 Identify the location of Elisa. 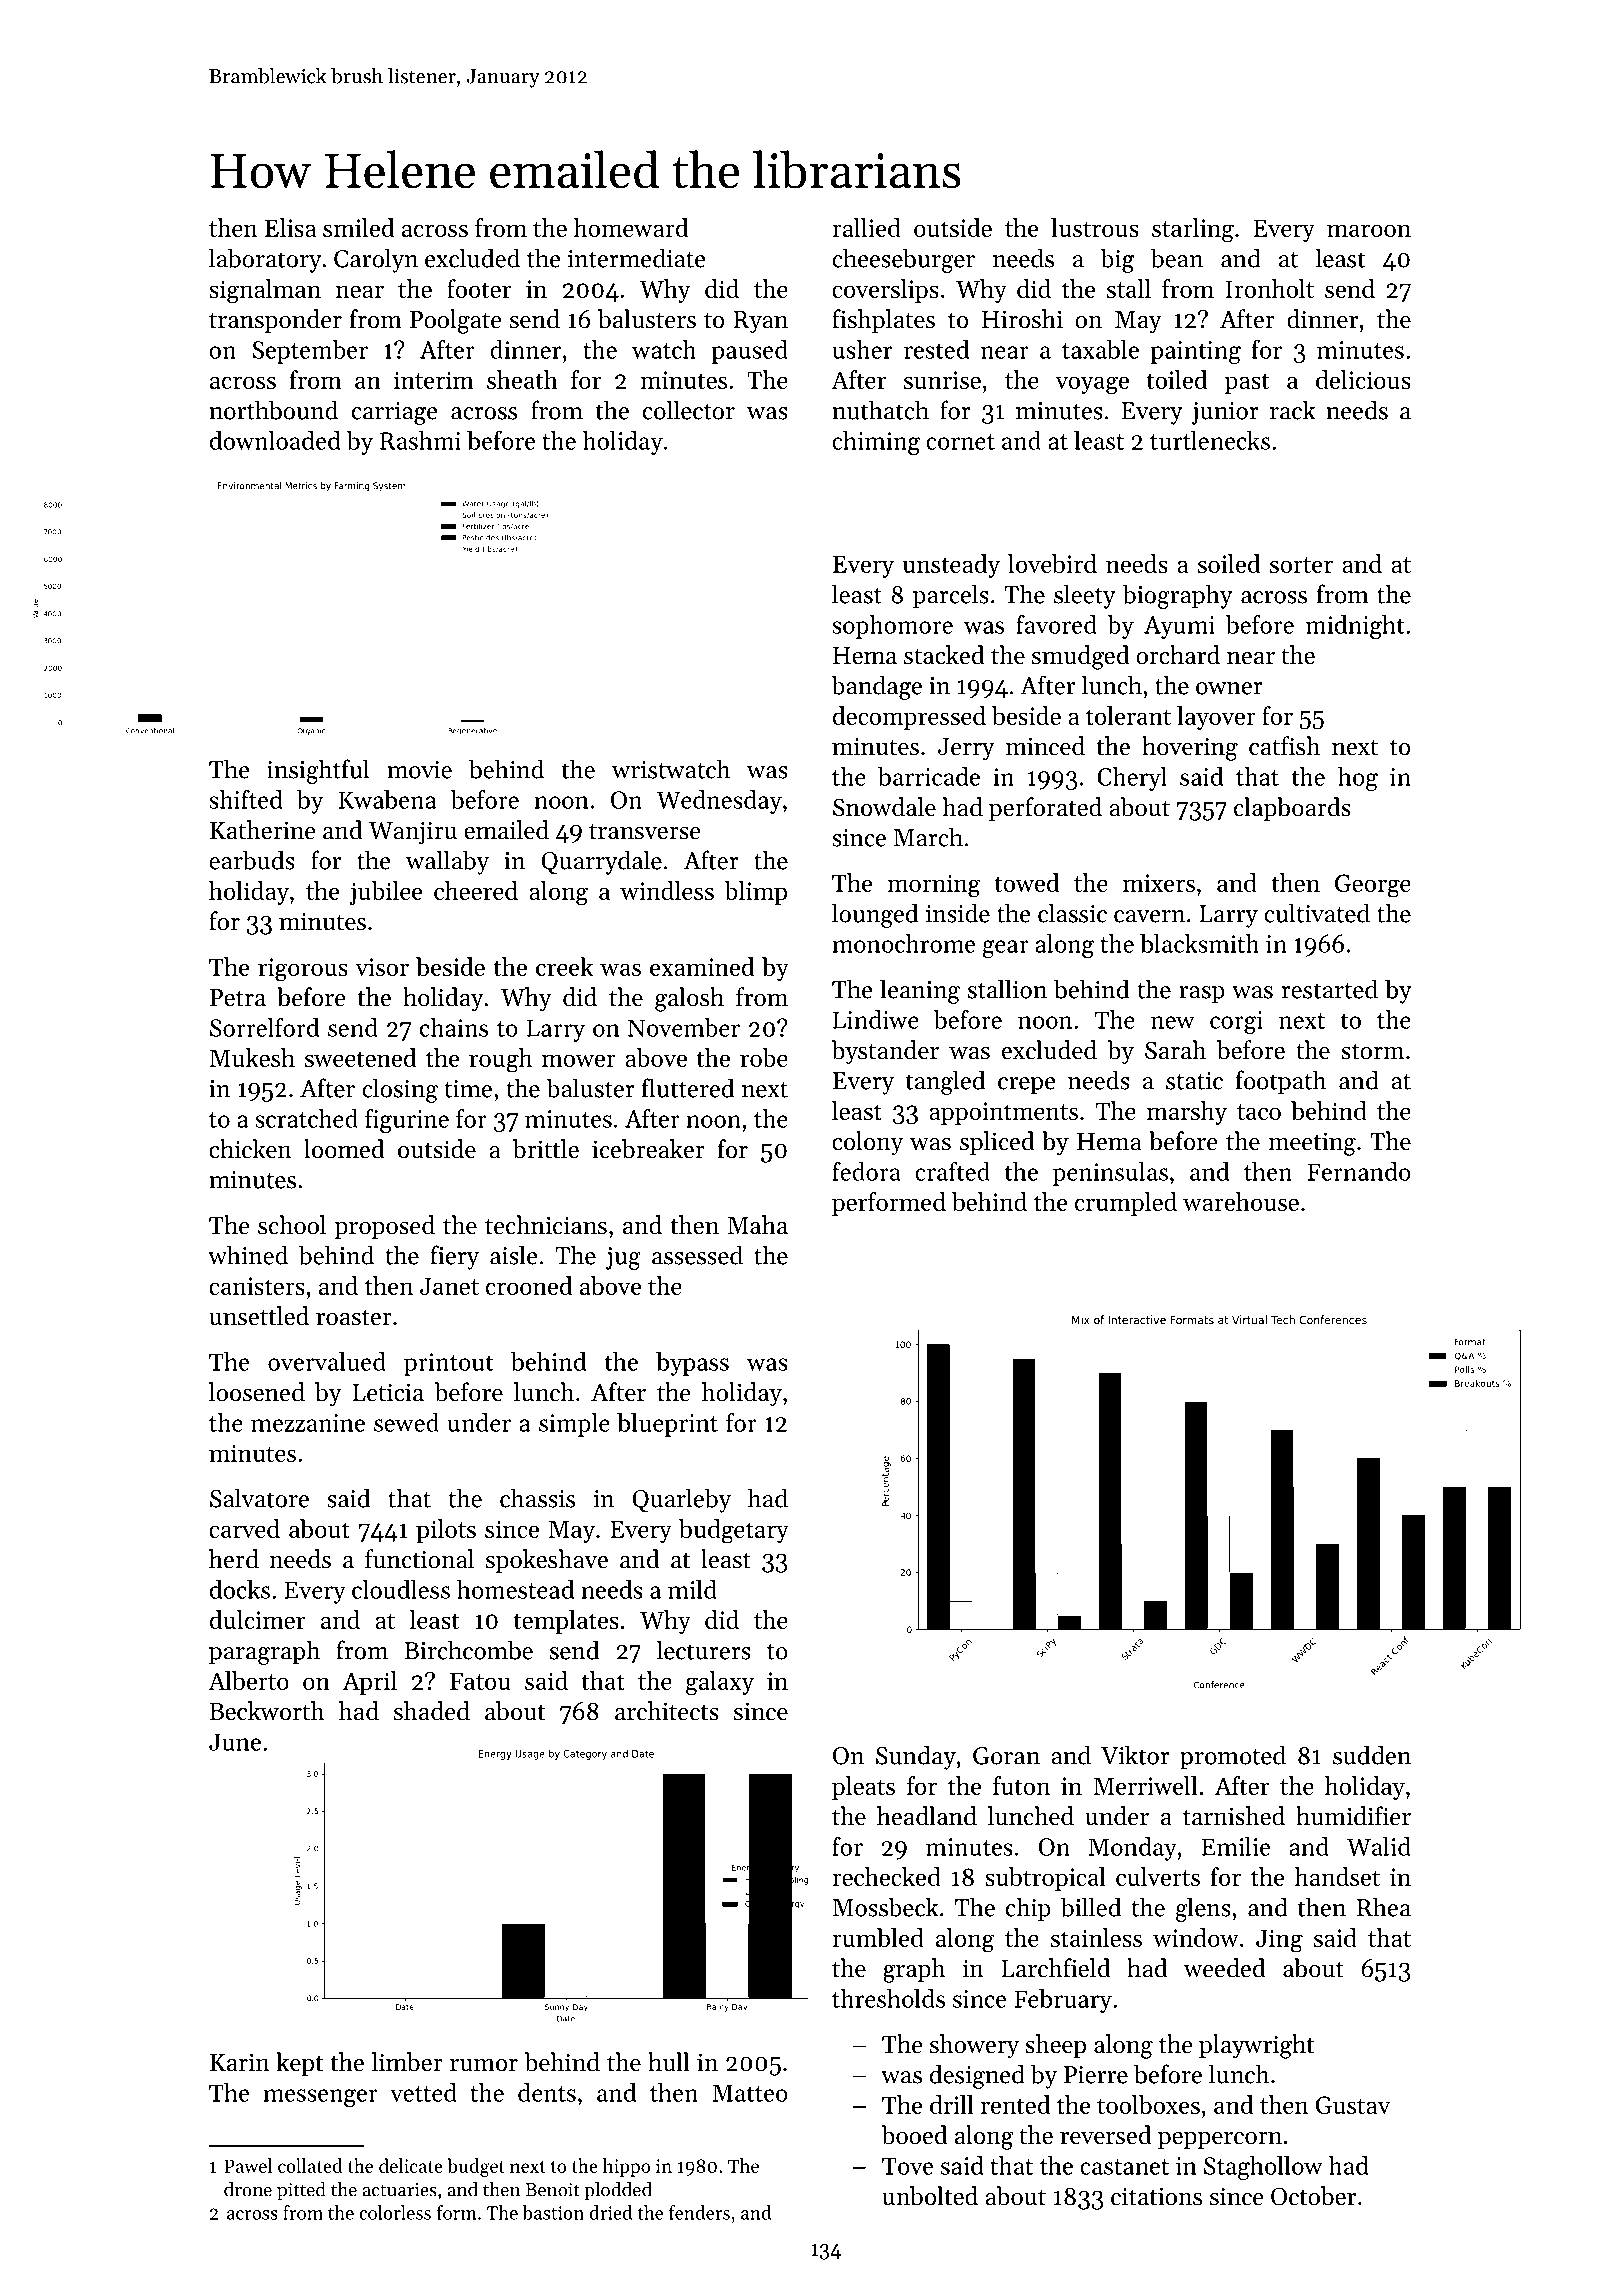
(290, 227).
